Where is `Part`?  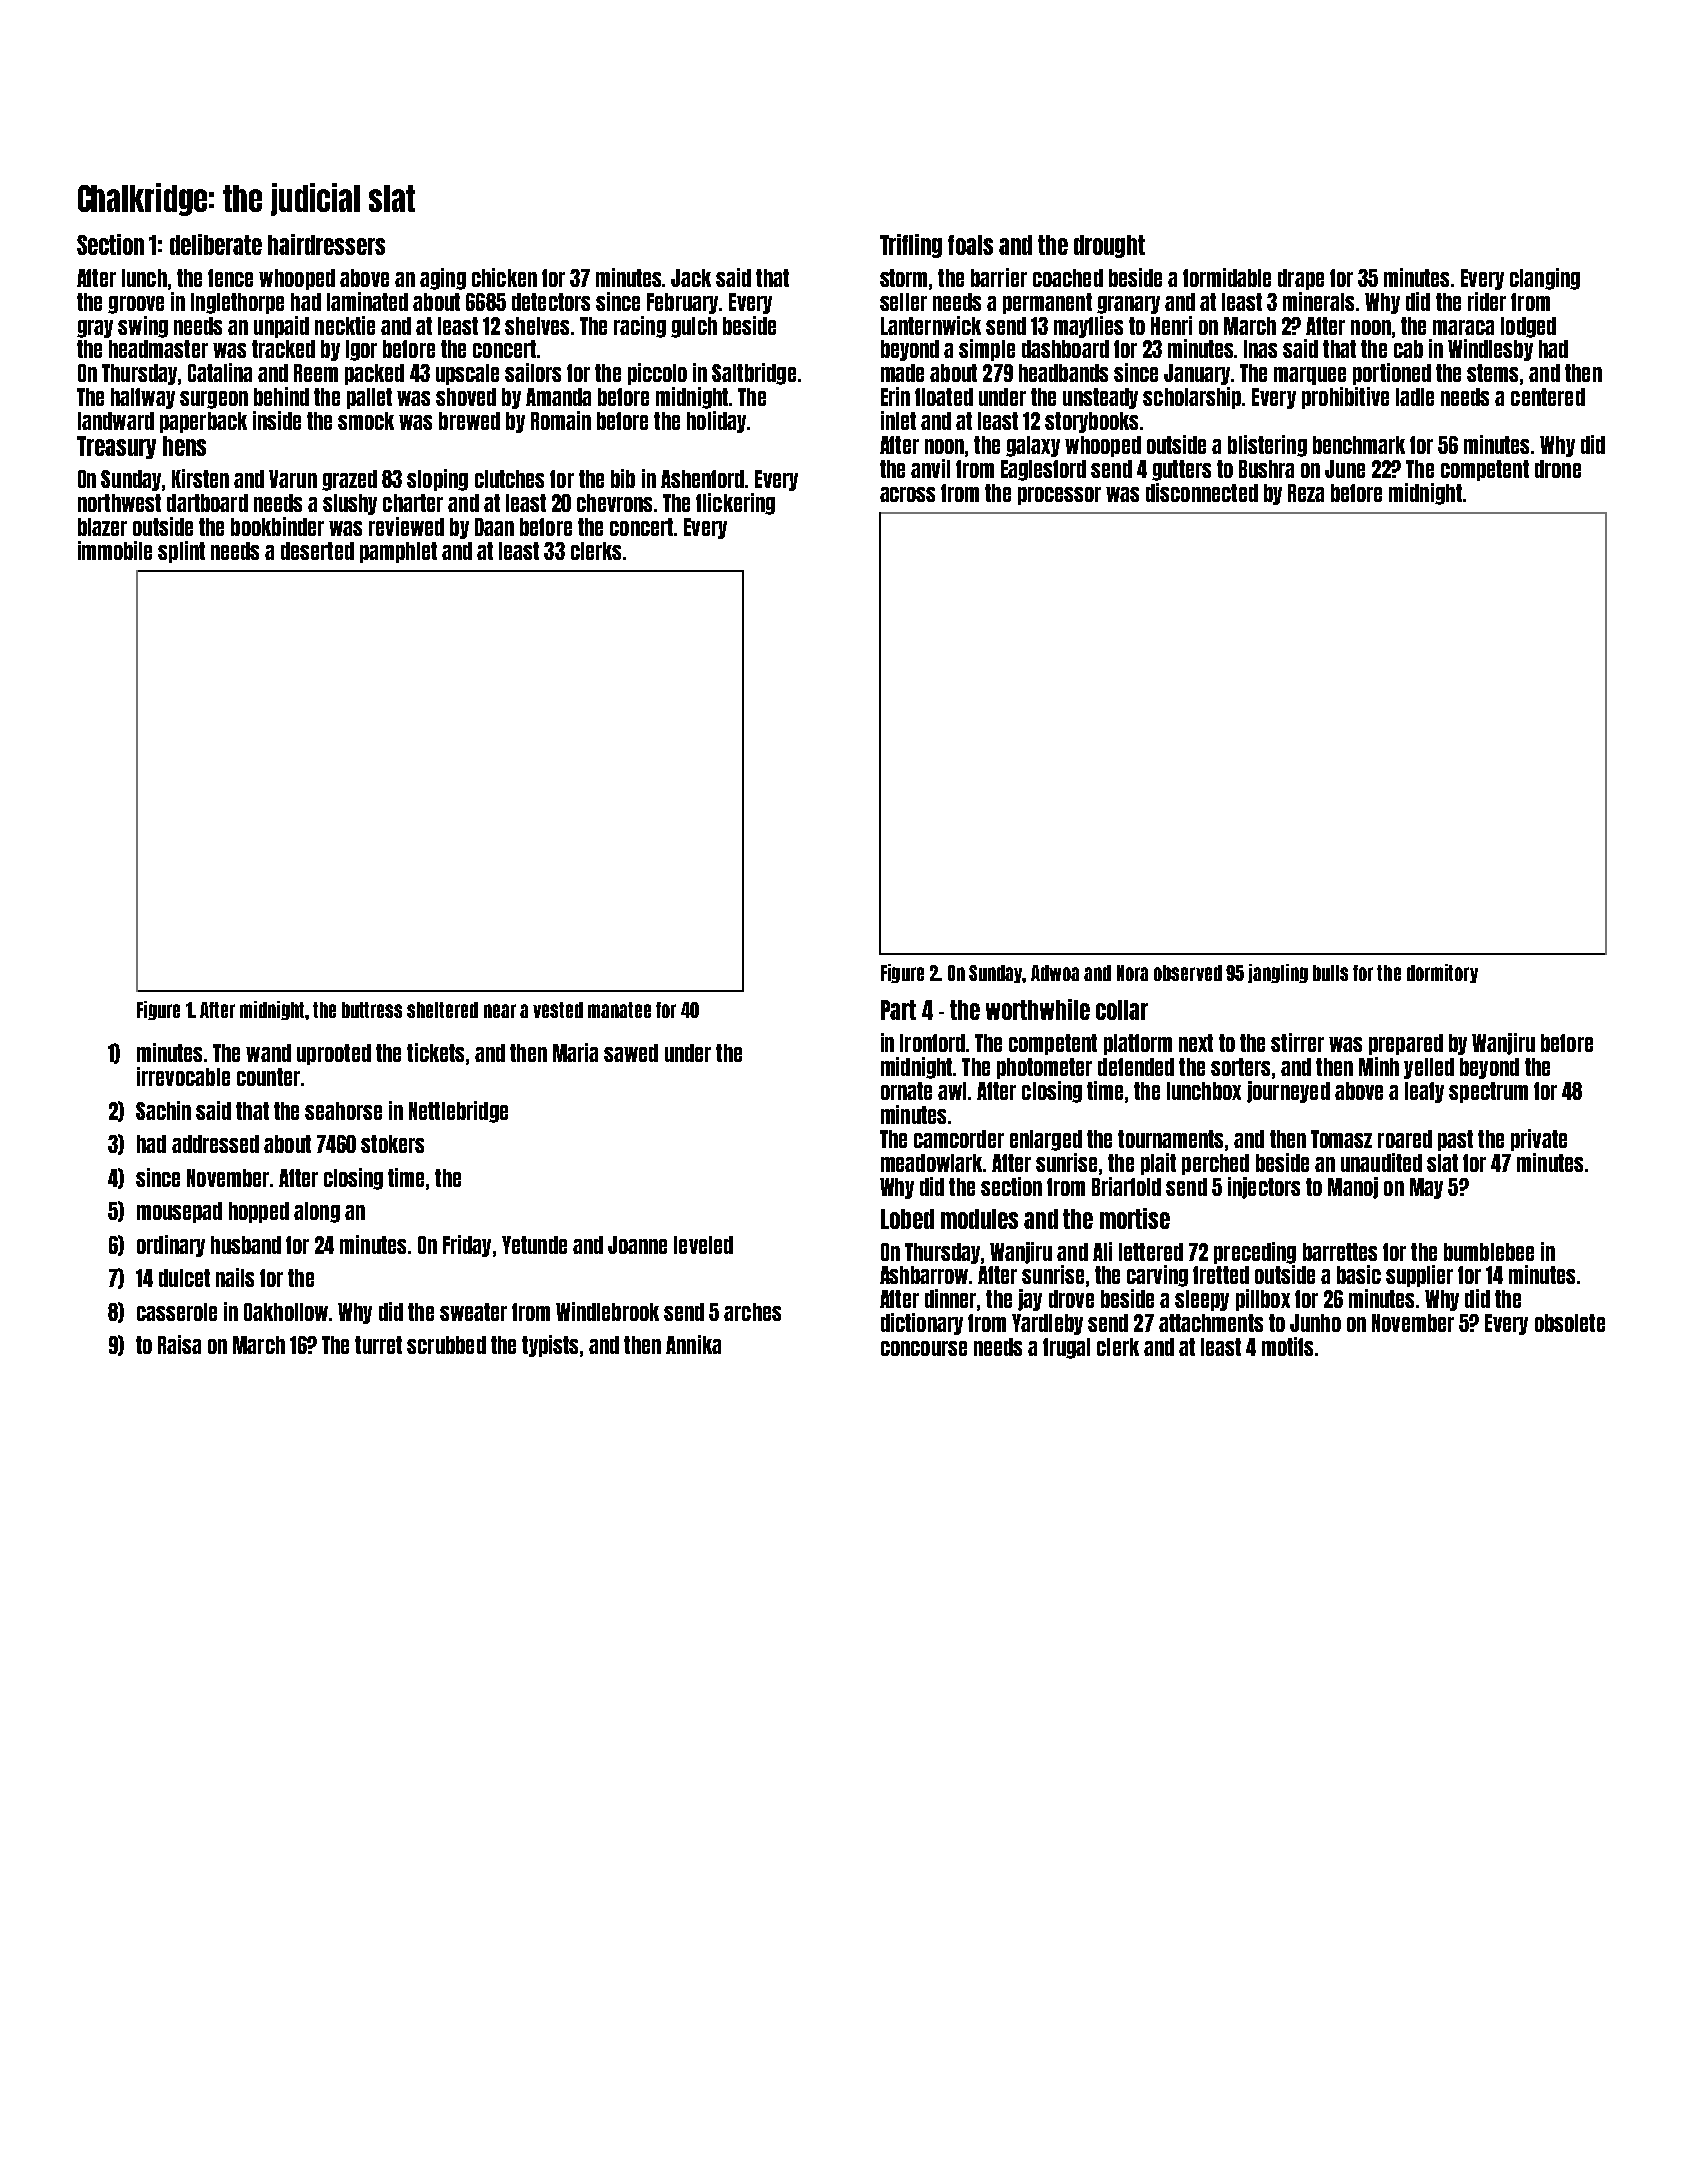
Part is located at coordinates (898, 1010).
